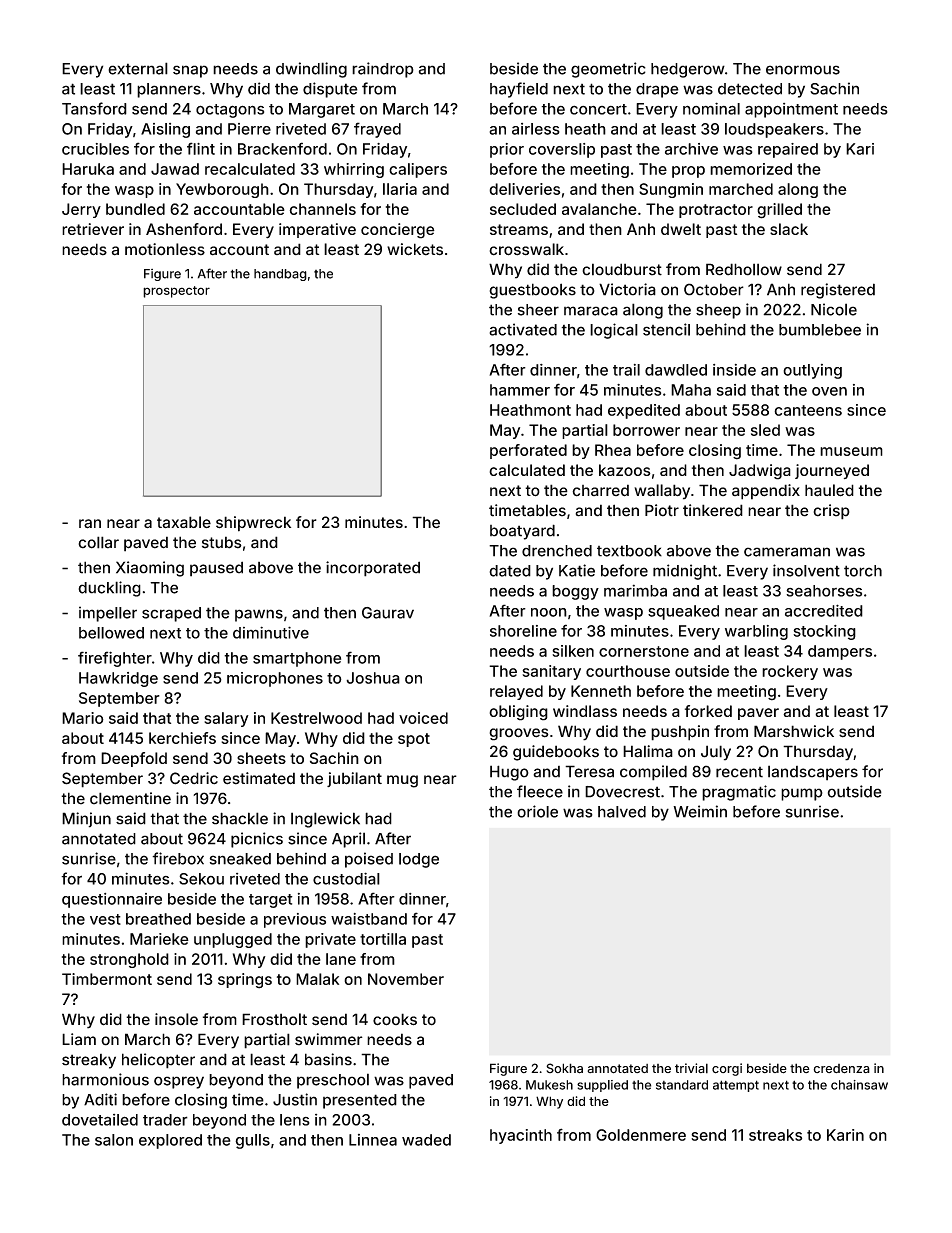 Image resolution: width=952 pixels, height=1233 pixels. Describe the element at coordinates (519, 90) in the page. I see `hayfield` at that location.
